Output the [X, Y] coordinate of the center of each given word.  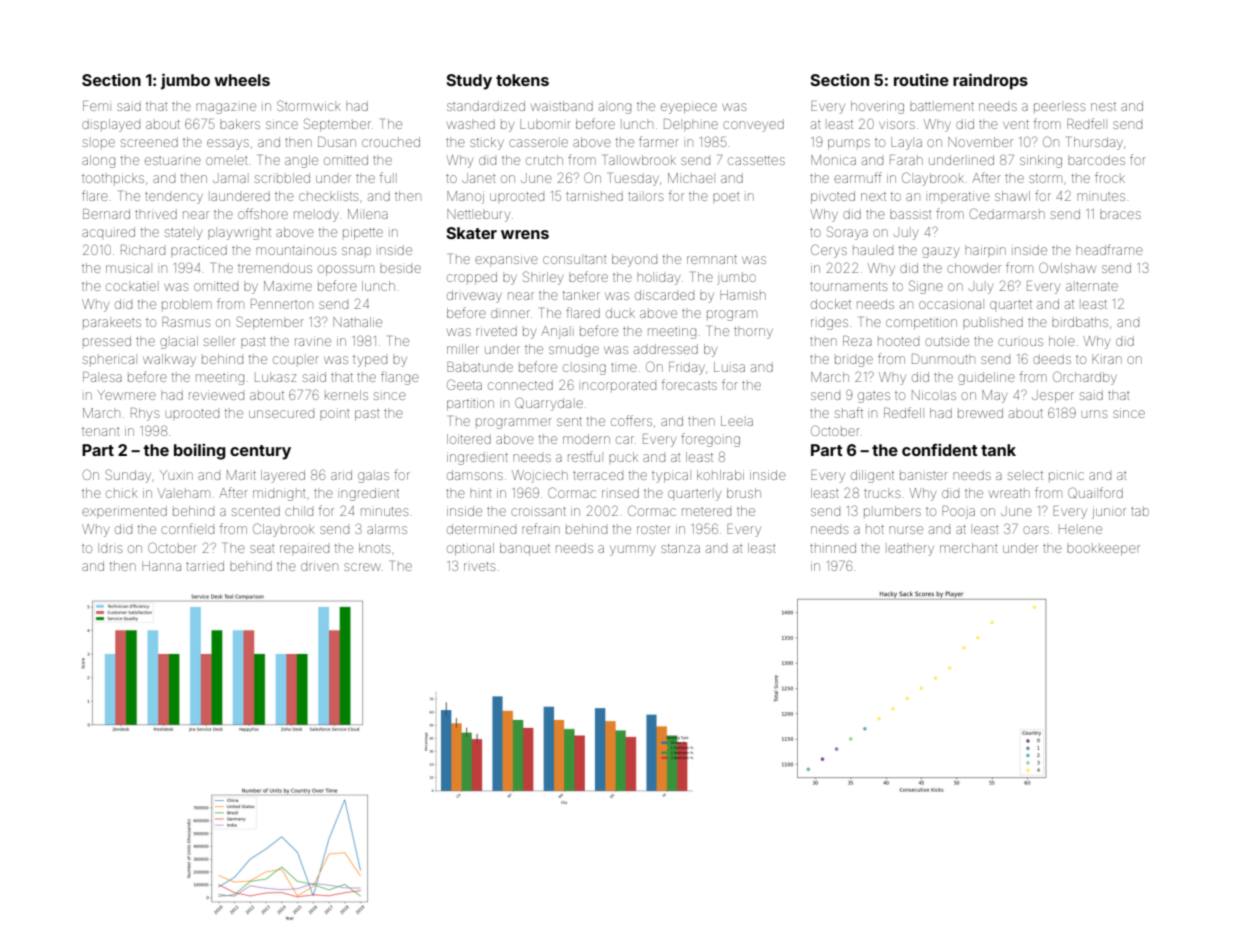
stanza [680, 548]
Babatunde [480, 367]
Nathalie [357, 322]
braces [1120, 215]
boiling [200, 451]
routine [921, 79]
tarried [205, 566]
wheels [242, 80]
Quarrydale [549, 404]
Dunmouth [943, 359]
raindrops [990, 81]
